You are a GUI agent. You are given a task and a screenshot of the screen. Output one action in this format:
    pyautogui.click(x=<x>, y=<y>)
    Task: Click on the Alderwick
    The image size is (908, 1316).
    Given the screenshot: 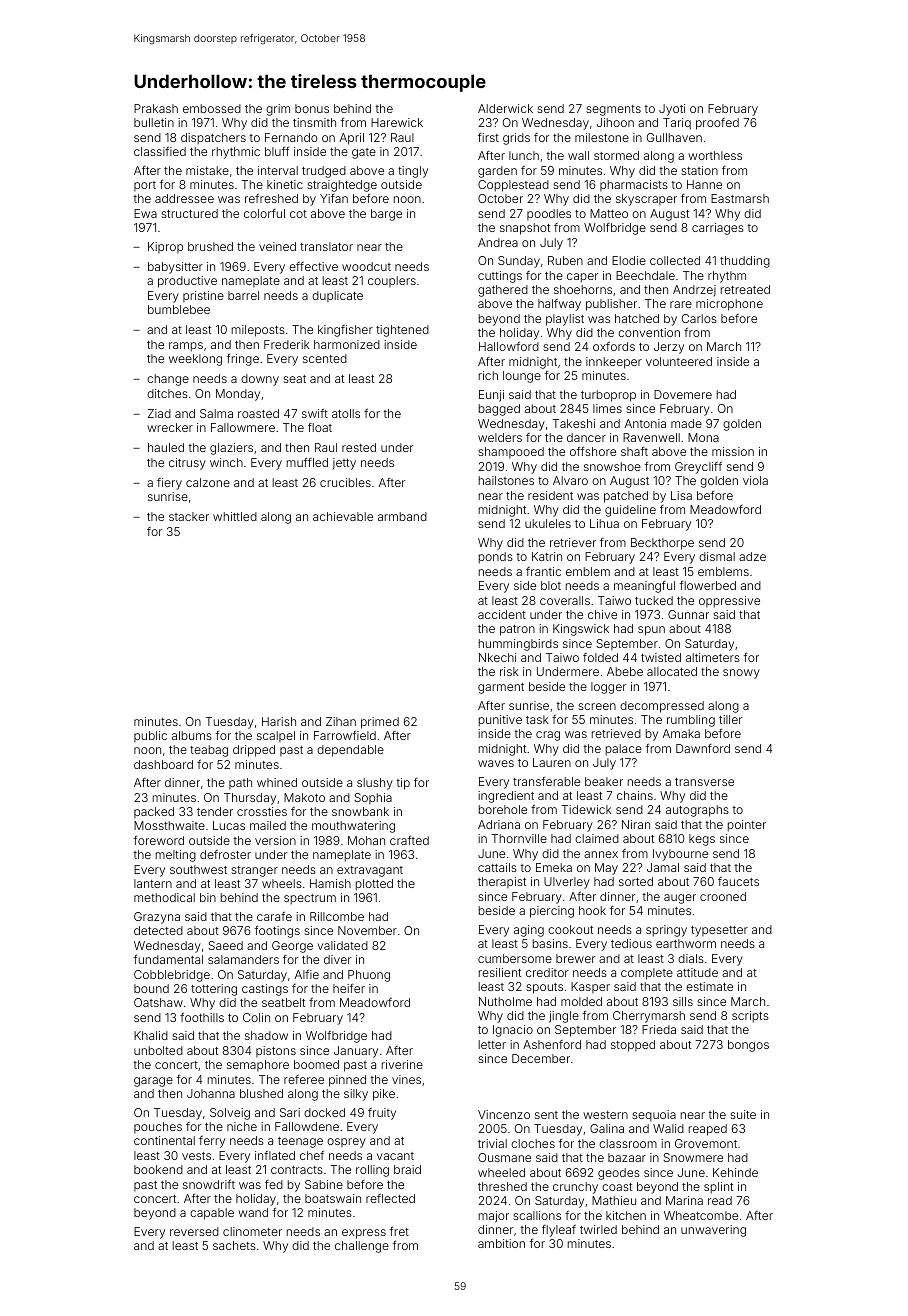 What is the action you would take?
    pyautogui.click(x=505, y=108)
